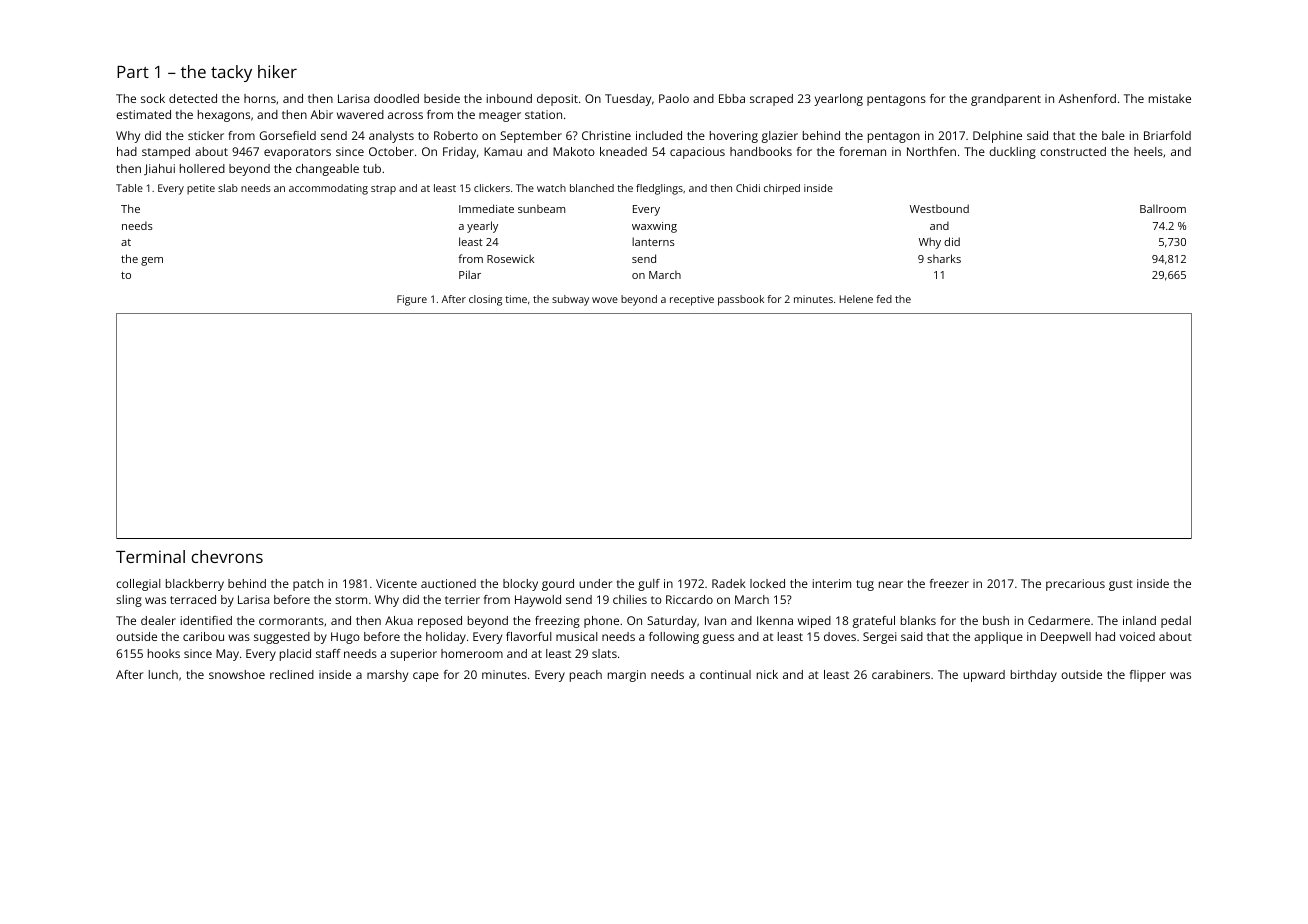  What do you see at coordinates (627, 676) in the screenshot?
I see `margin` at bounding box center [627, 676].
